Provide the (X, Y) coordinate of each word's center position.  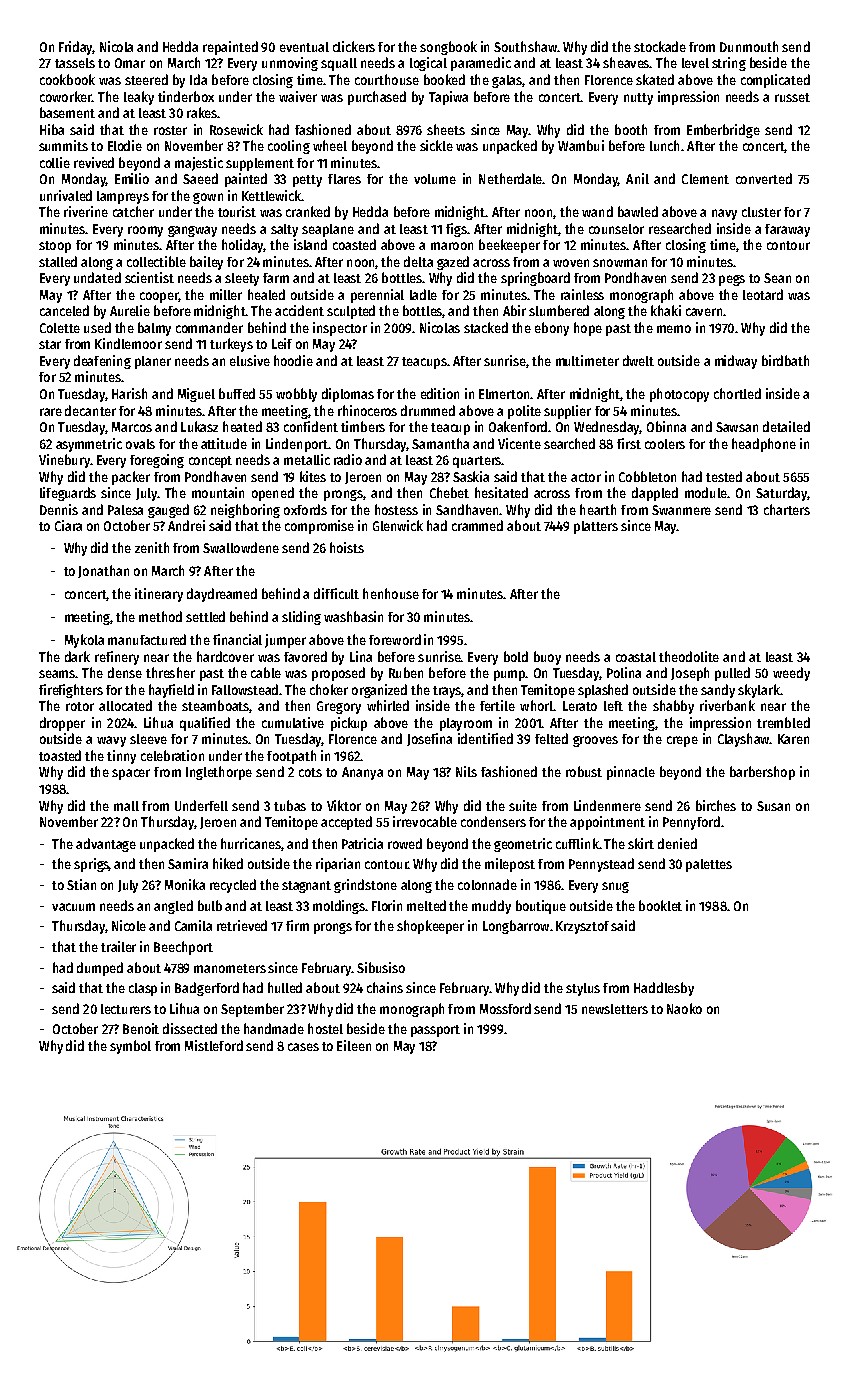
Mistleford (214, 1045)
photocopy (679, 395)
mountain (218, 492)
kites (313, 476)
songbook (448, 48)
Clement (705, 179)
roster (170, 130)
